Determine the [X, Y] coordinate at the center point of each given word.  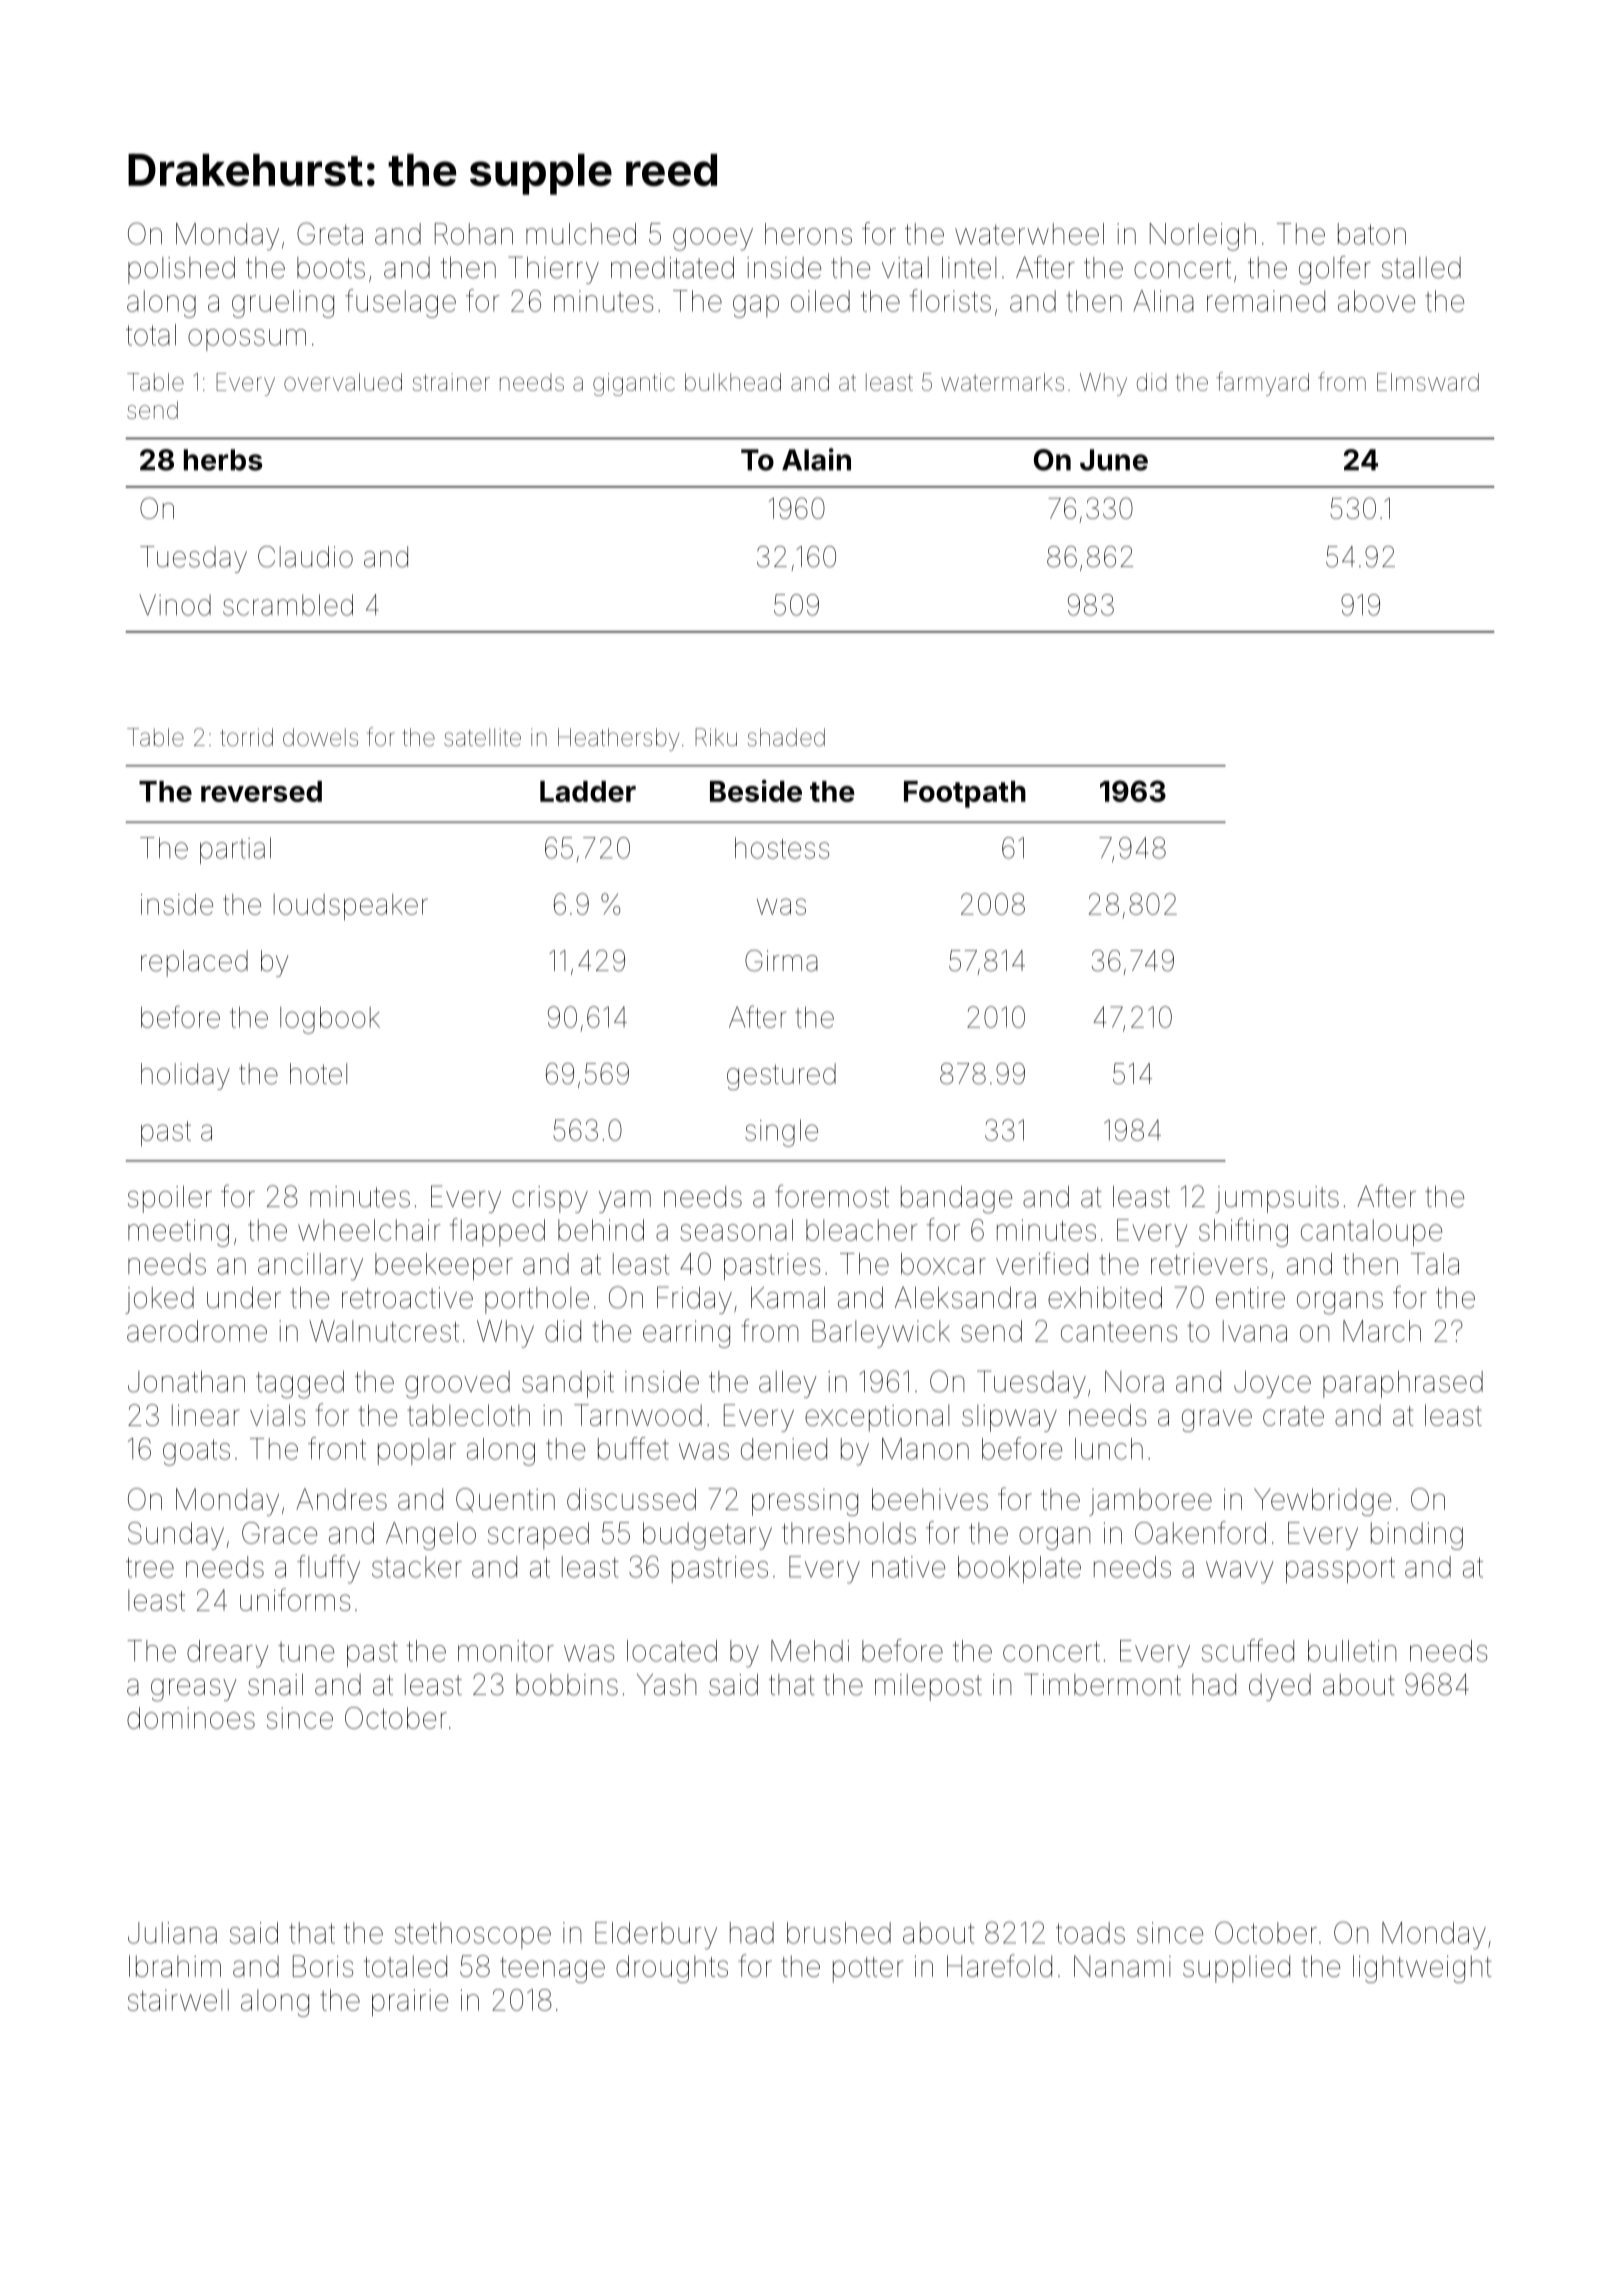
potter [868, 1970]
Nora [1134, 1382]
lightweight [1422, 1969]
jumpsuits [1277, 1199]
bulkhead [733, 382]
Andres [341, 1499]
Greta [330, 233]
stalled [1421, 268]
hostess [782, 848]
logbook [330, 1020]
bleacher [862, 1230]
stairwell [178, 2000]
